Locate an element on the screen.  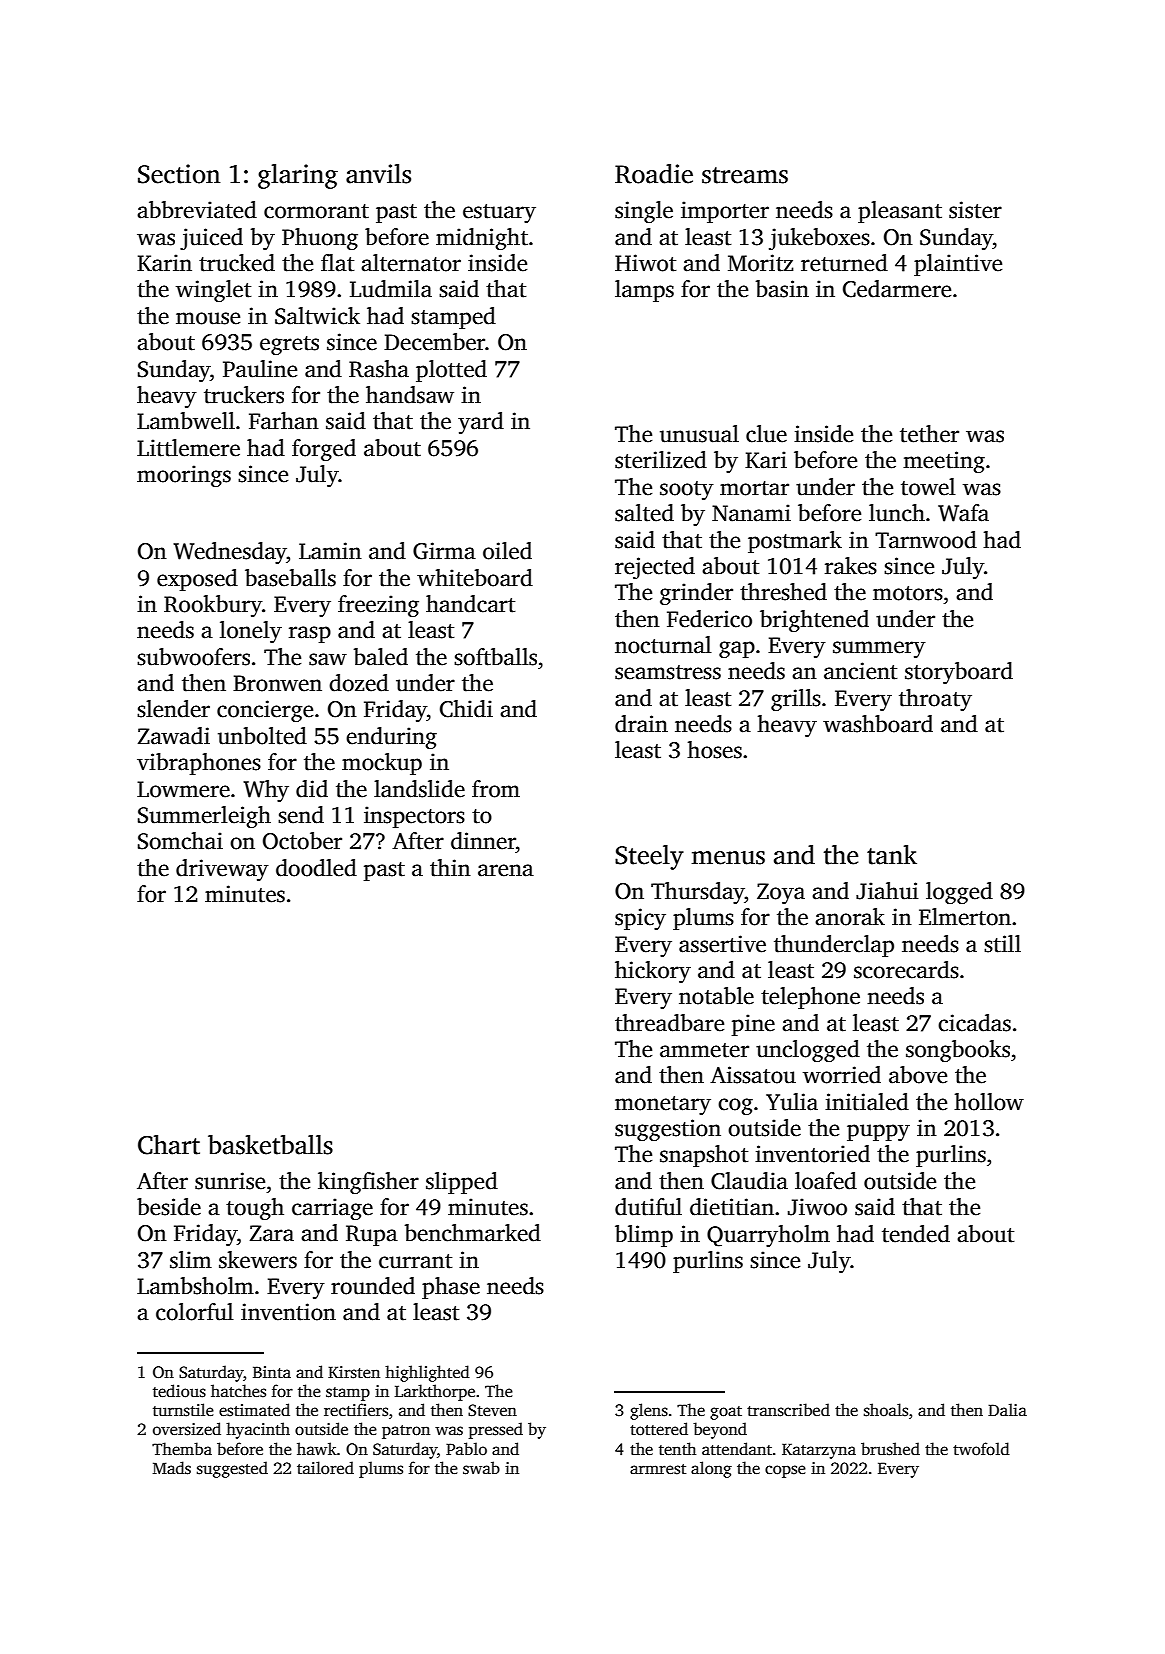
lamps is located at coordinates (644, 291).
